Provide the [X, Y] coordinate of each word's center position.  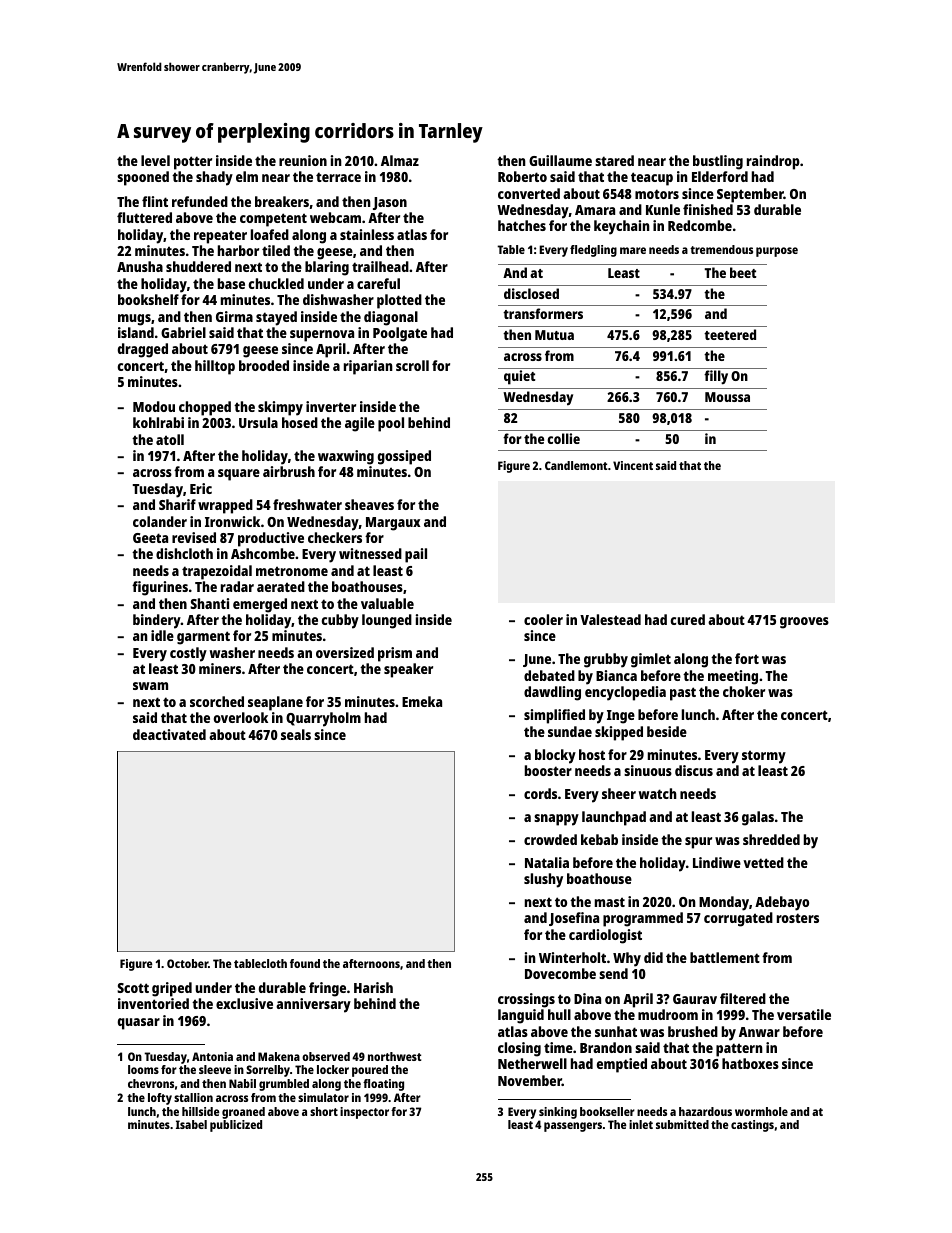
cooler [543, 619]
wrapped [225, 506]
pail [416, 555]
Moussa [727, 397]
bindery [157, 621]
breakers [282, 201]
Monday [724, 903]
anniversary [313, 1005]
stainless [367, 234]
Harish [373, 987]
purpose [777, 252]
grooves [804, 623]
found [305, 963]
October [187, 963]
